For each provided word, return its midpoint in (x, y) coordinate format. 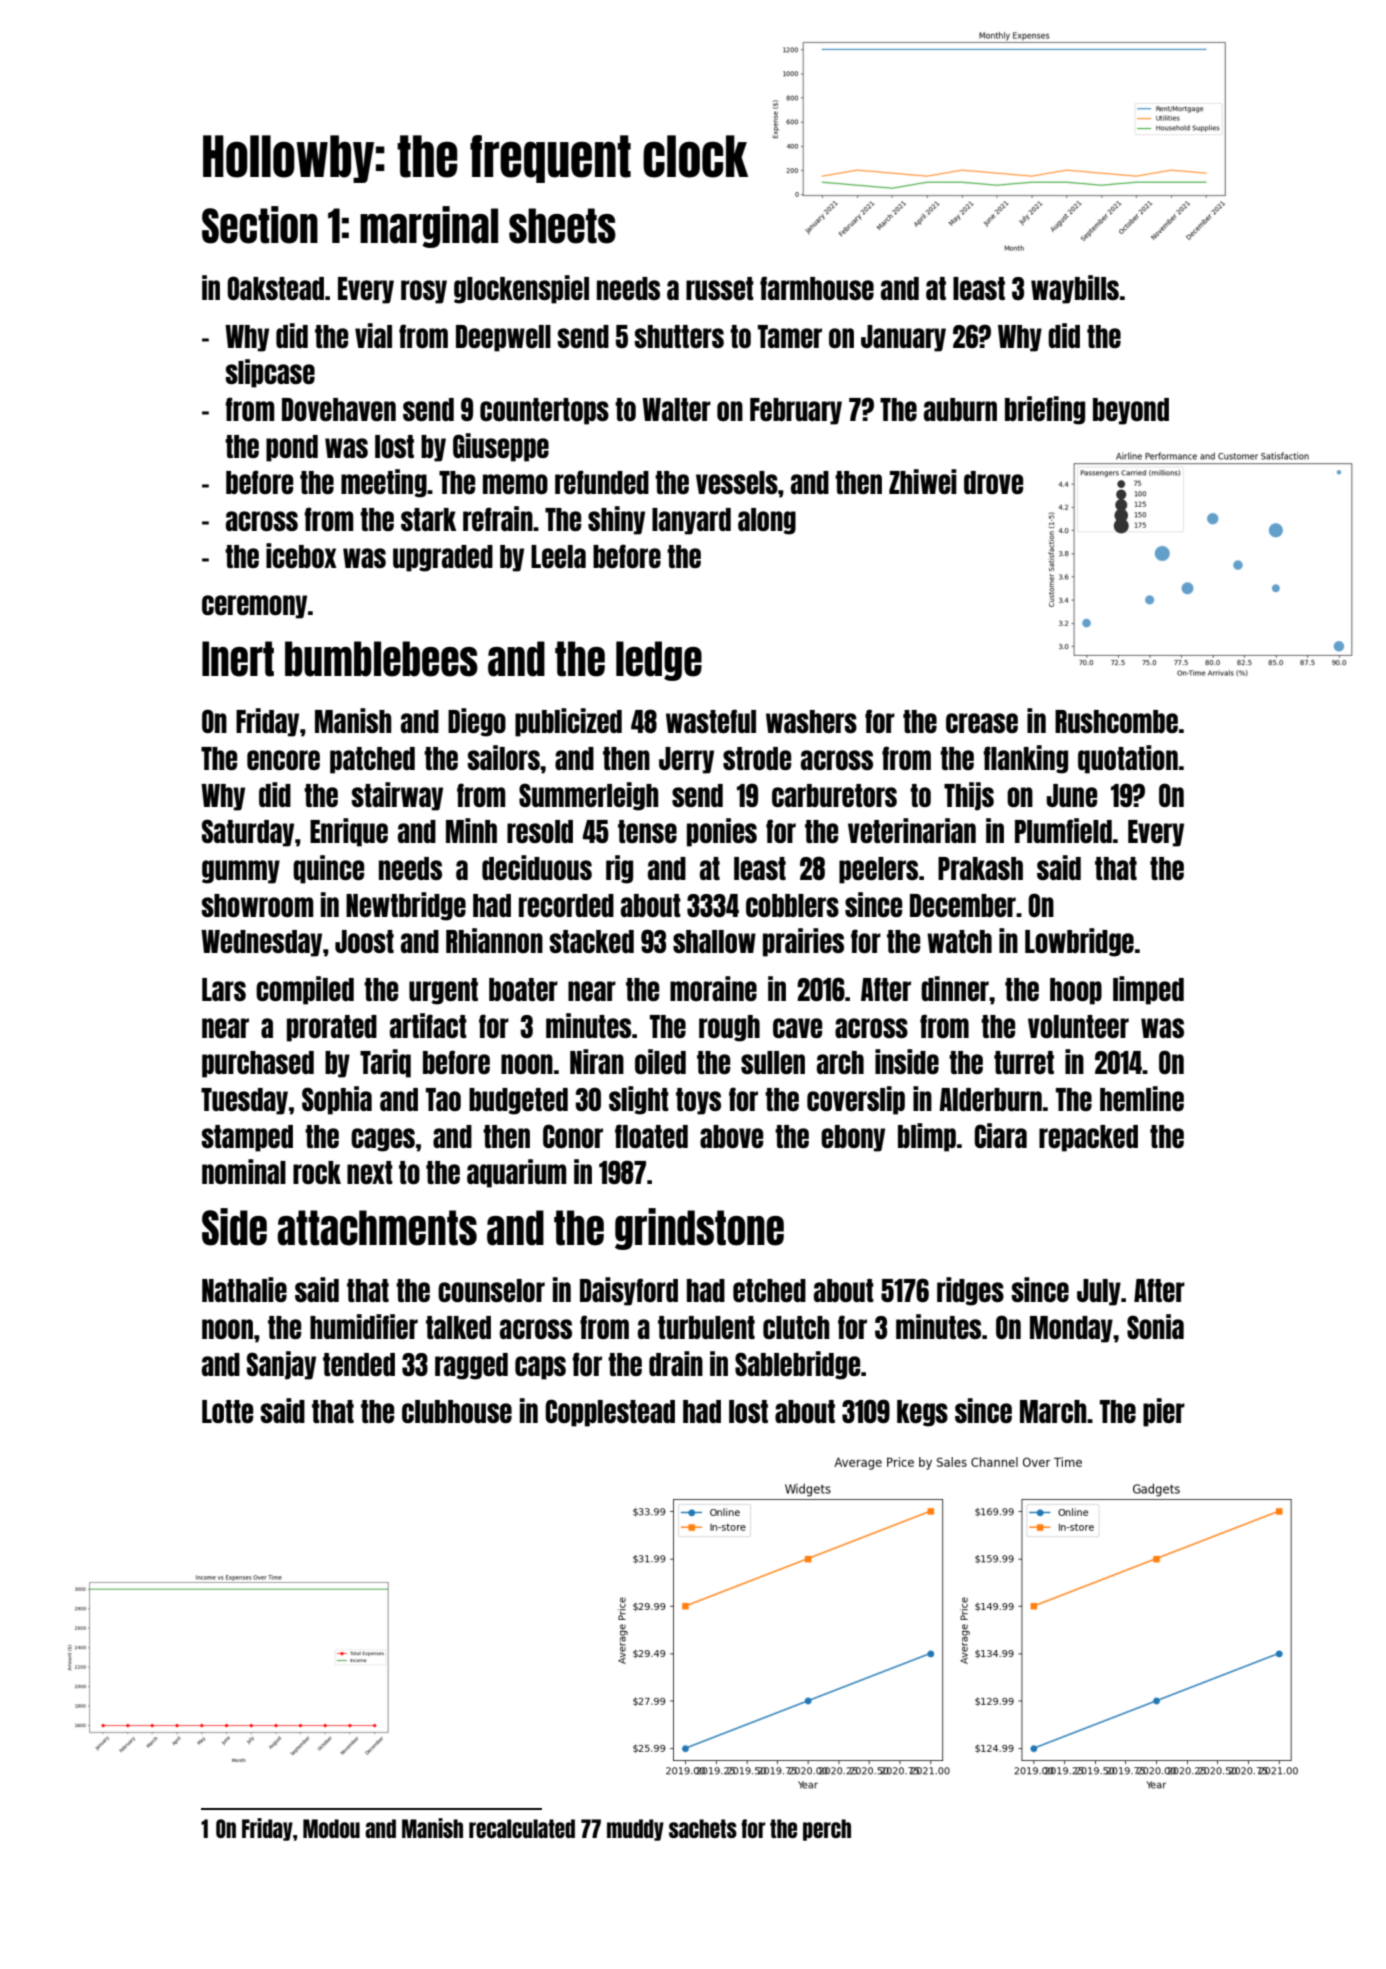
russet (720, 288)
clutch (796, 1327)
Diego (477, 722)
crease (982, 723)
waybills (1075, 289)
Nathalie (244, 1289)
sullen (773, 1062)
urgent (443, 991)
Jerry (686, 760)
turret (1024, 1062)
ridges (970, 1291)
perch (827, 1830)
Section (260, 225)
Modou (331, 1828)
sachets (703, 1828)
